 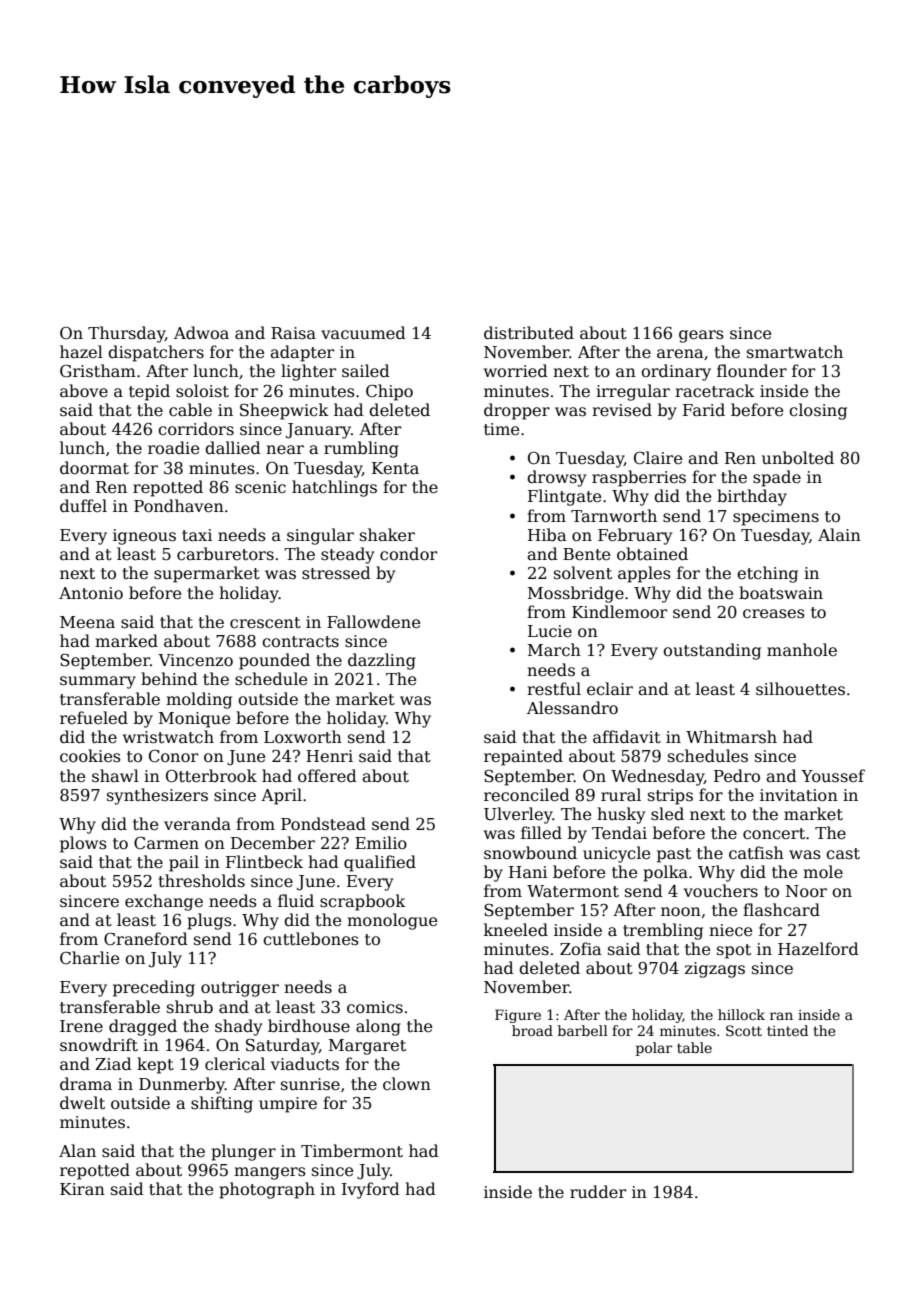 I want to click on marked, so click(x=126, y=641).
